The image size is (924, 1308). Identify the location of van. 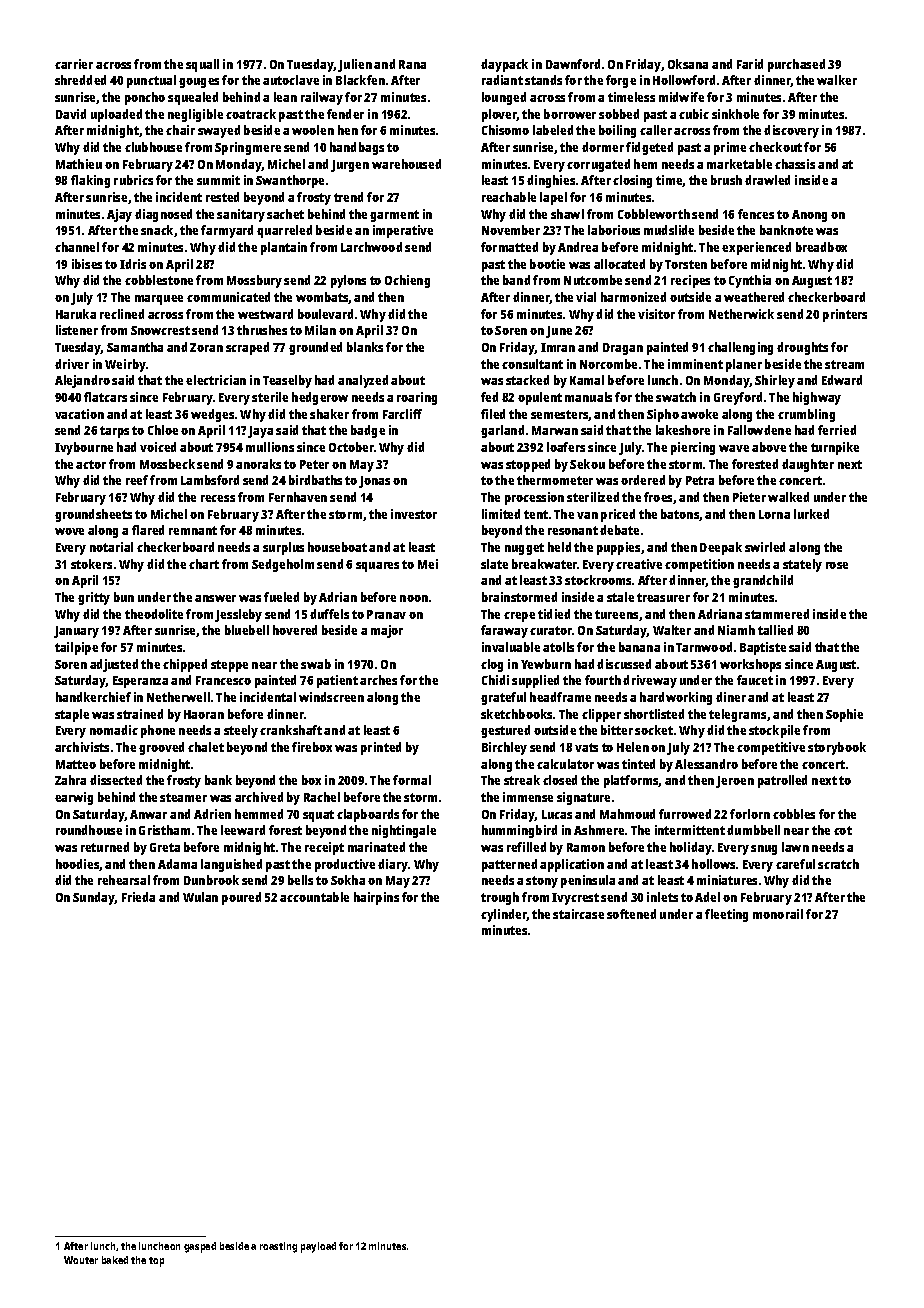
(587, 515).
